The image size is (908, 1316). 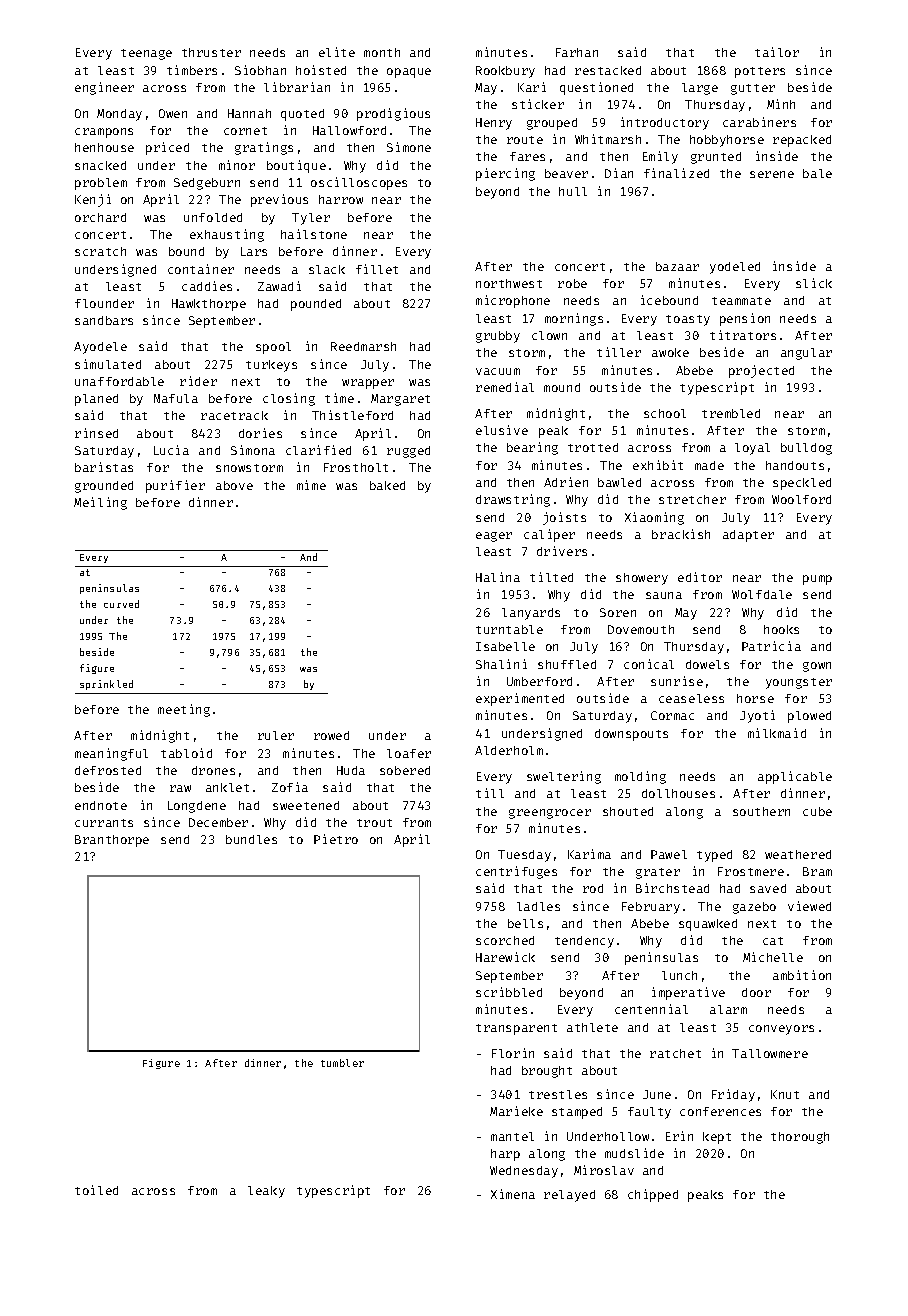 What do you see at coordinates (817, 580) in the screenshot?
I see `pump` at bounding box center [817, 580].
